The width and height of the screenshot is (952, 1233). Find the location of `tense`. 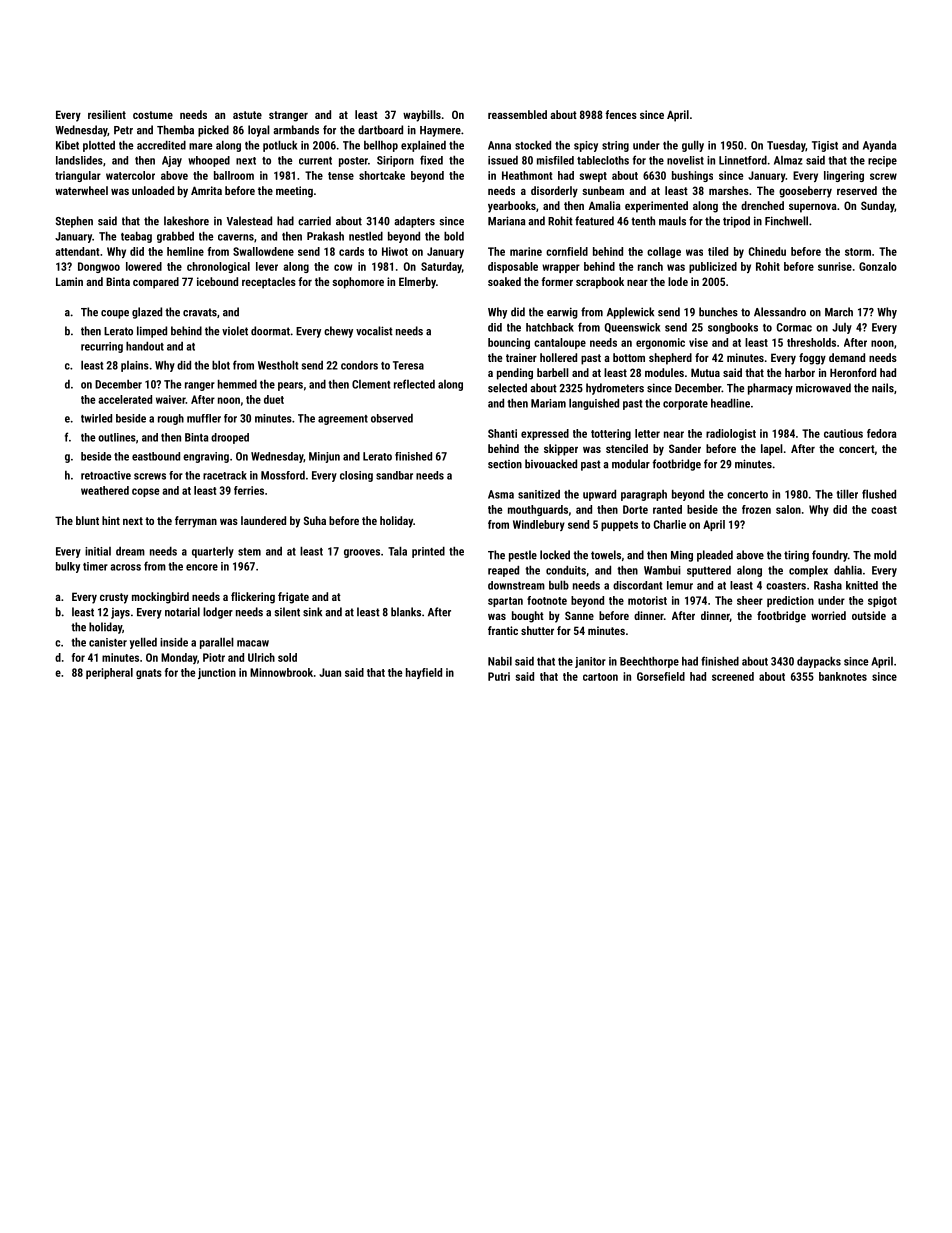

tense is located at coordinates (341, 176).
